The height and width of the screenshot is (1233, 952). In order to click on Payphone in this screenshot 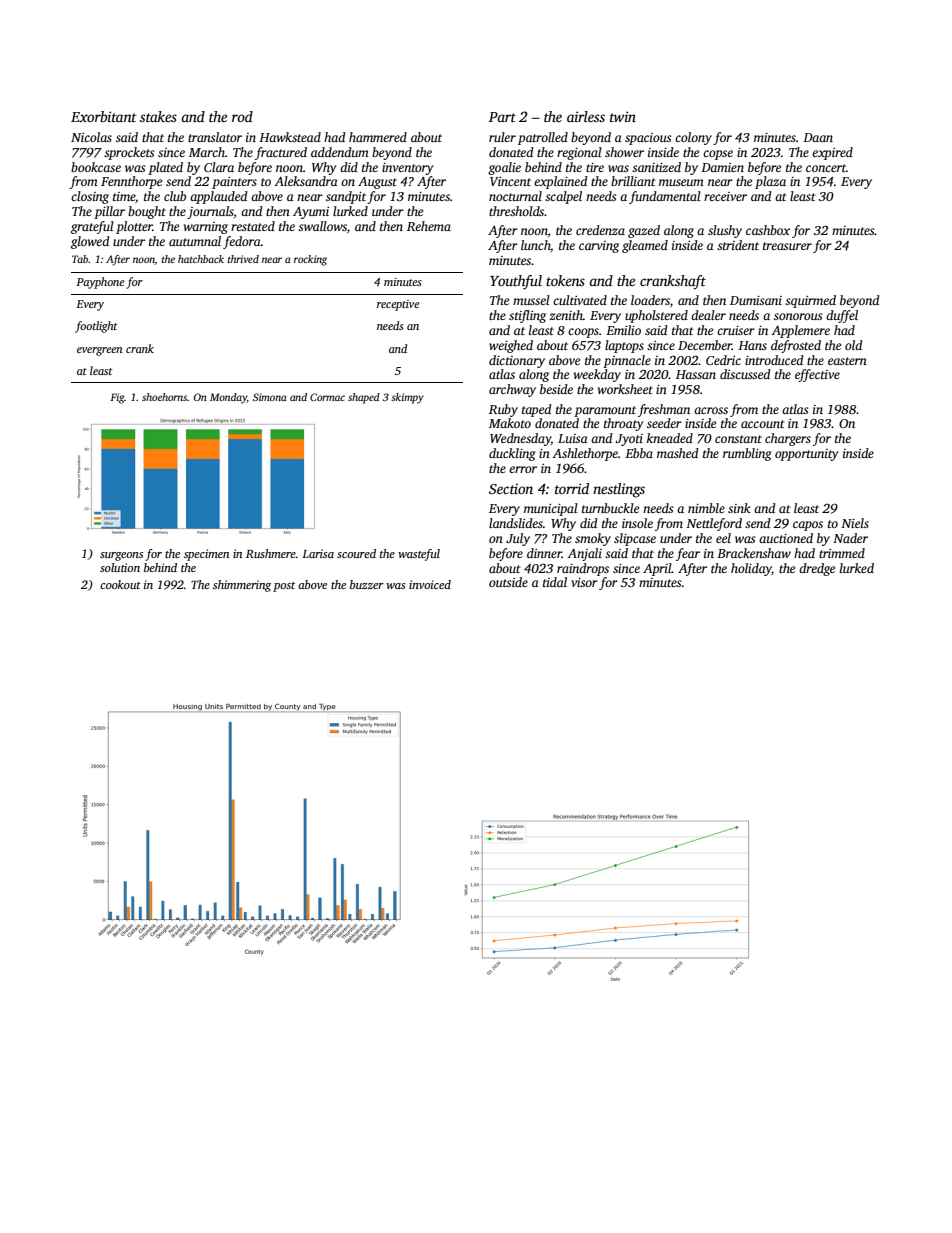, I will do `click(100, 283)`.
